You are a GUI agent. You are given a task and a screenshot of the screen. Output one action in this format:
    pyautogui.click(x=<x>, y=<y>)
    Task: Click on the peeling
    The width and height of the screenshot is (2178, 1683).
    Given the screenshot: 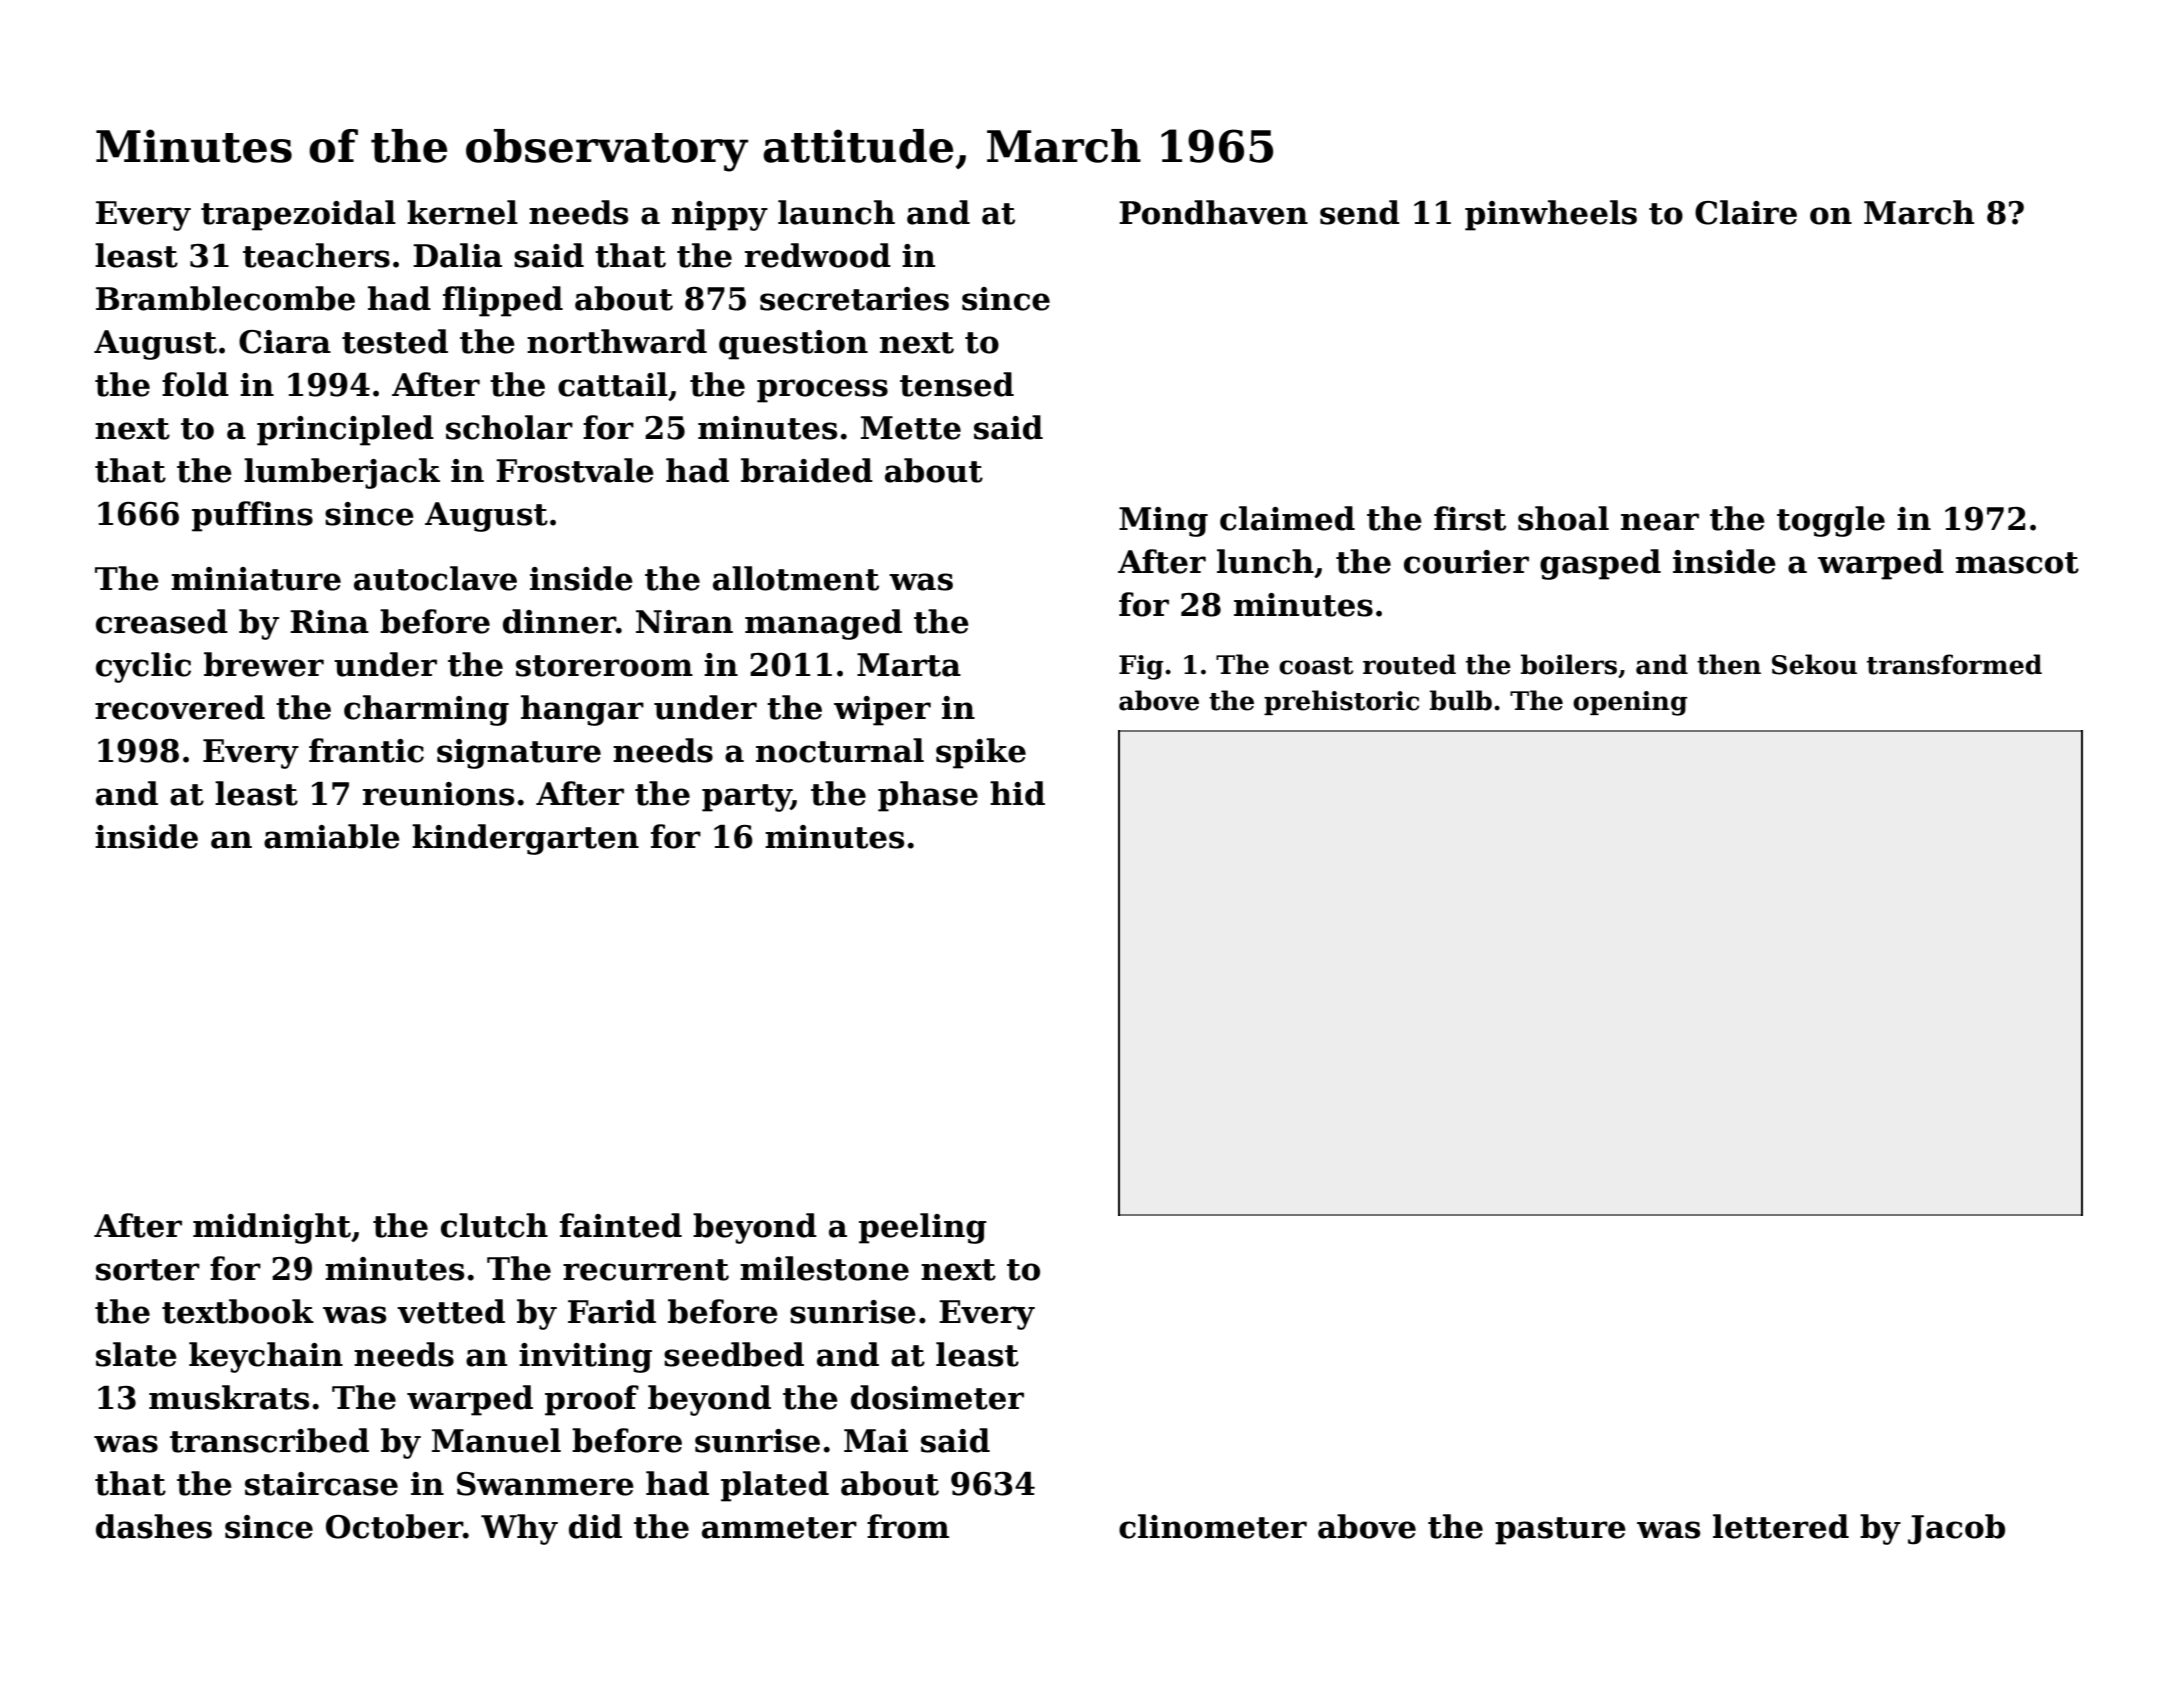 What is the action you would take?
    pyautogui.click(x=923, y=1228)
